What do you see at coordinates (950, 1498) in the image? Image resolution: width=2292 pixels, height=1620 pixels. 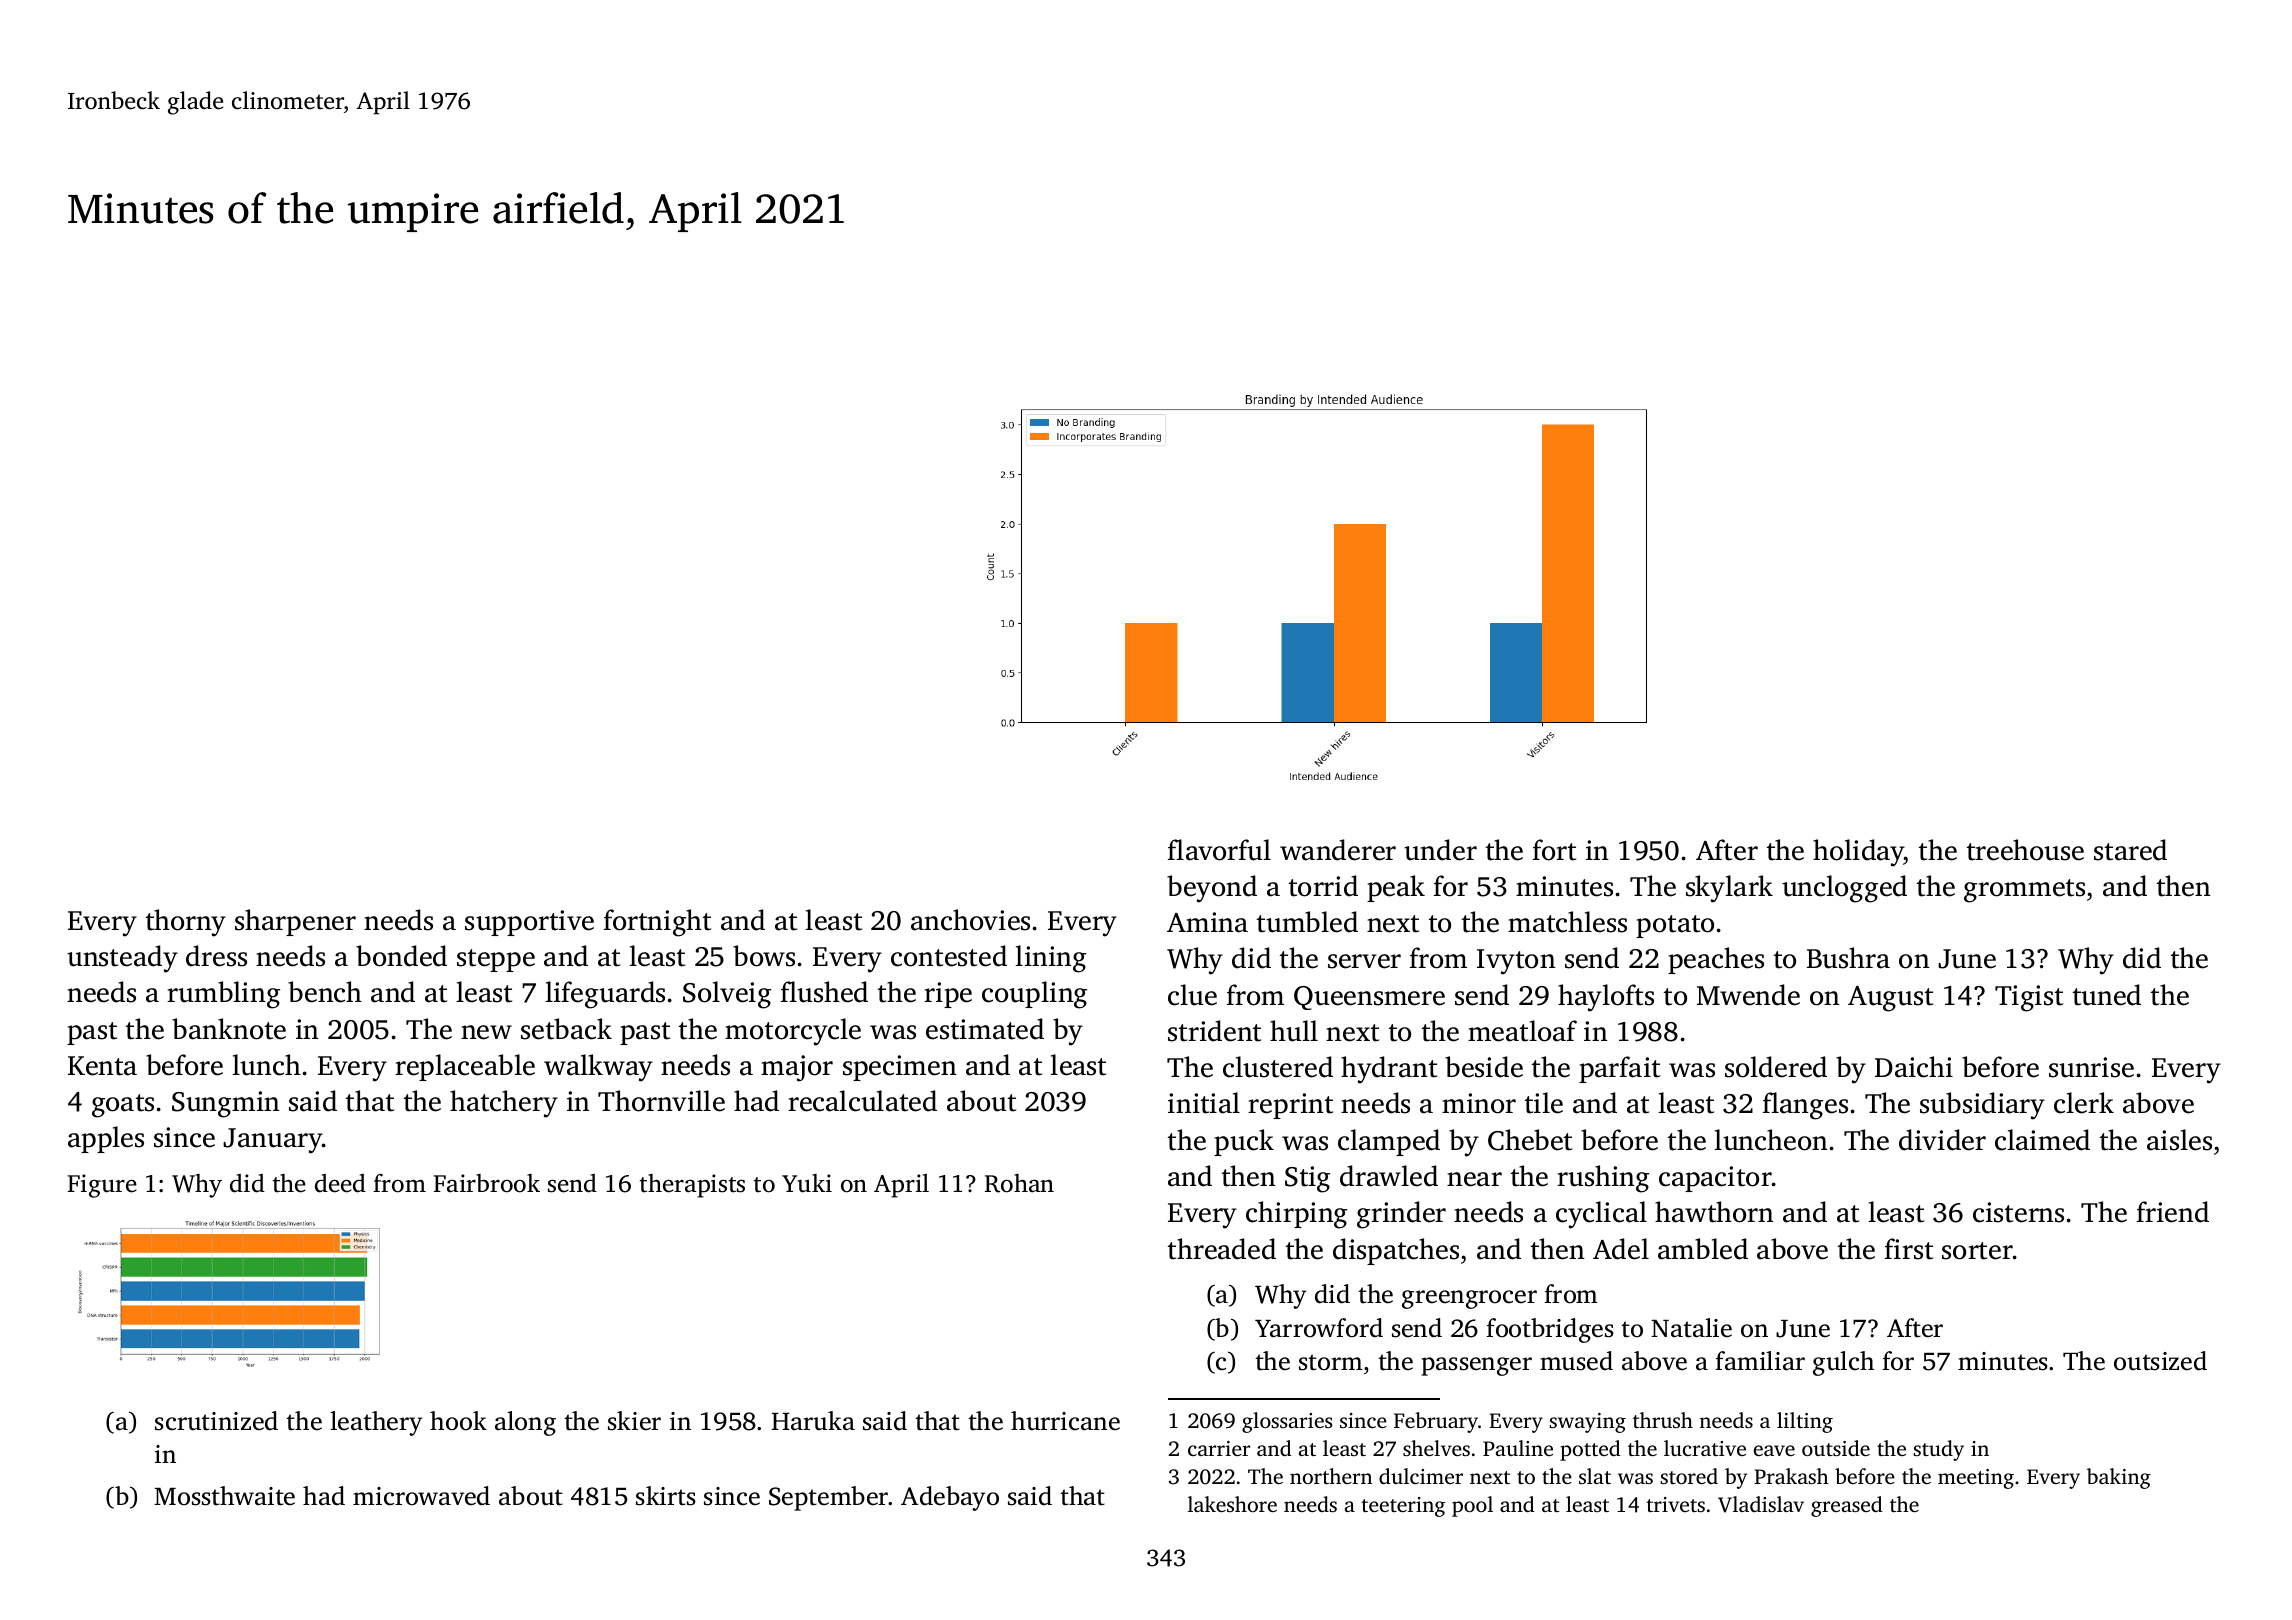 I see `Adebayo` at bounding box center [950, 1498].
